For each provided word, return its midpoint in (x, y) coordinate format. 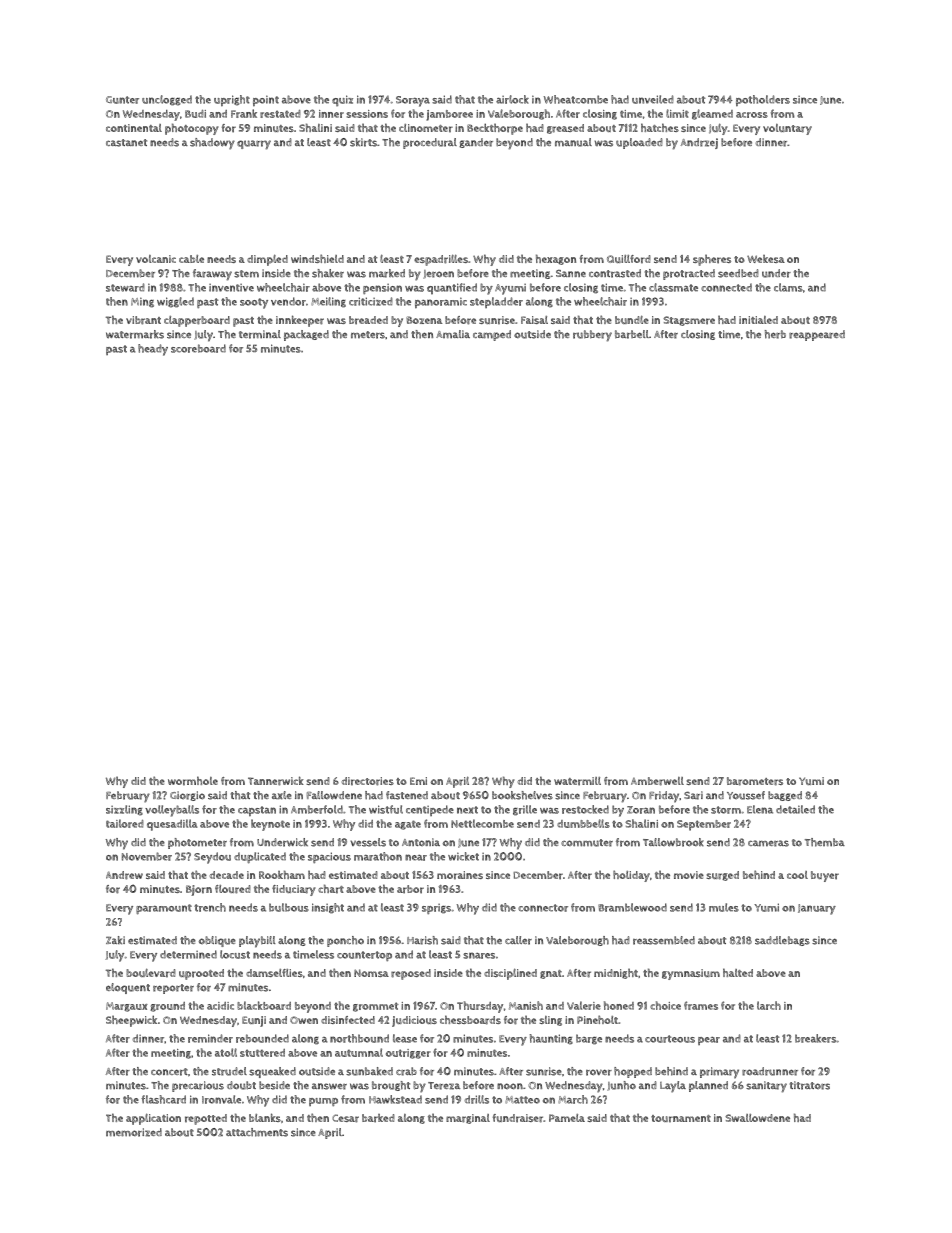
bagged (785, 796)
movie (689, 875)
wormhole (193, 781)
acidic (220, 1006)
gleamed (712, 114)
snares (479, 955)
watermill (577, 781)
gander (476, 143)
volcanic (156, 259)
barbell (632, 334)
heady (153, 350)
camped (492, 335)
